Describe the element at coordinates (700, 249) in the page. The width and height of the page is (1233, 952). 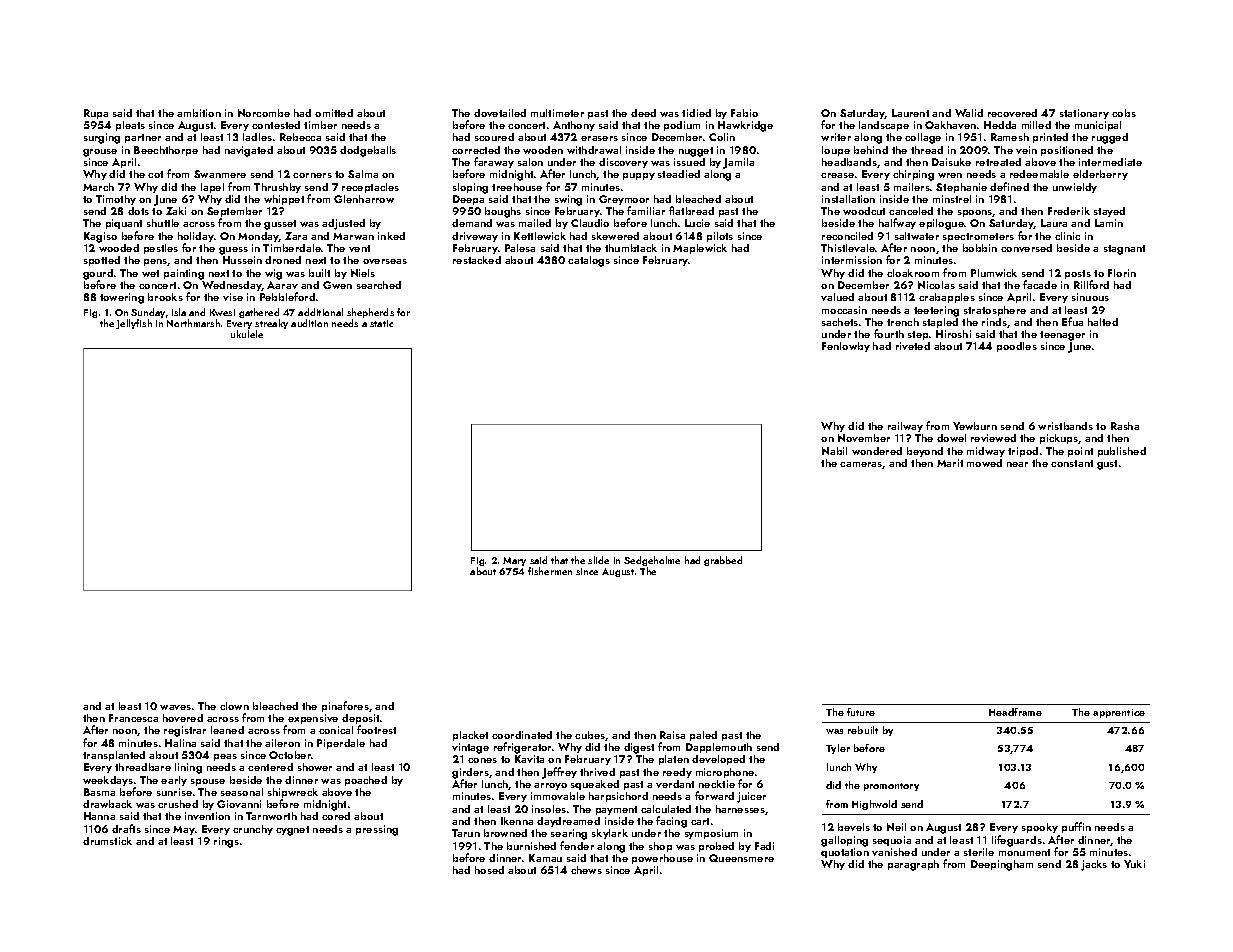
I see `Maplewick` at that location.
